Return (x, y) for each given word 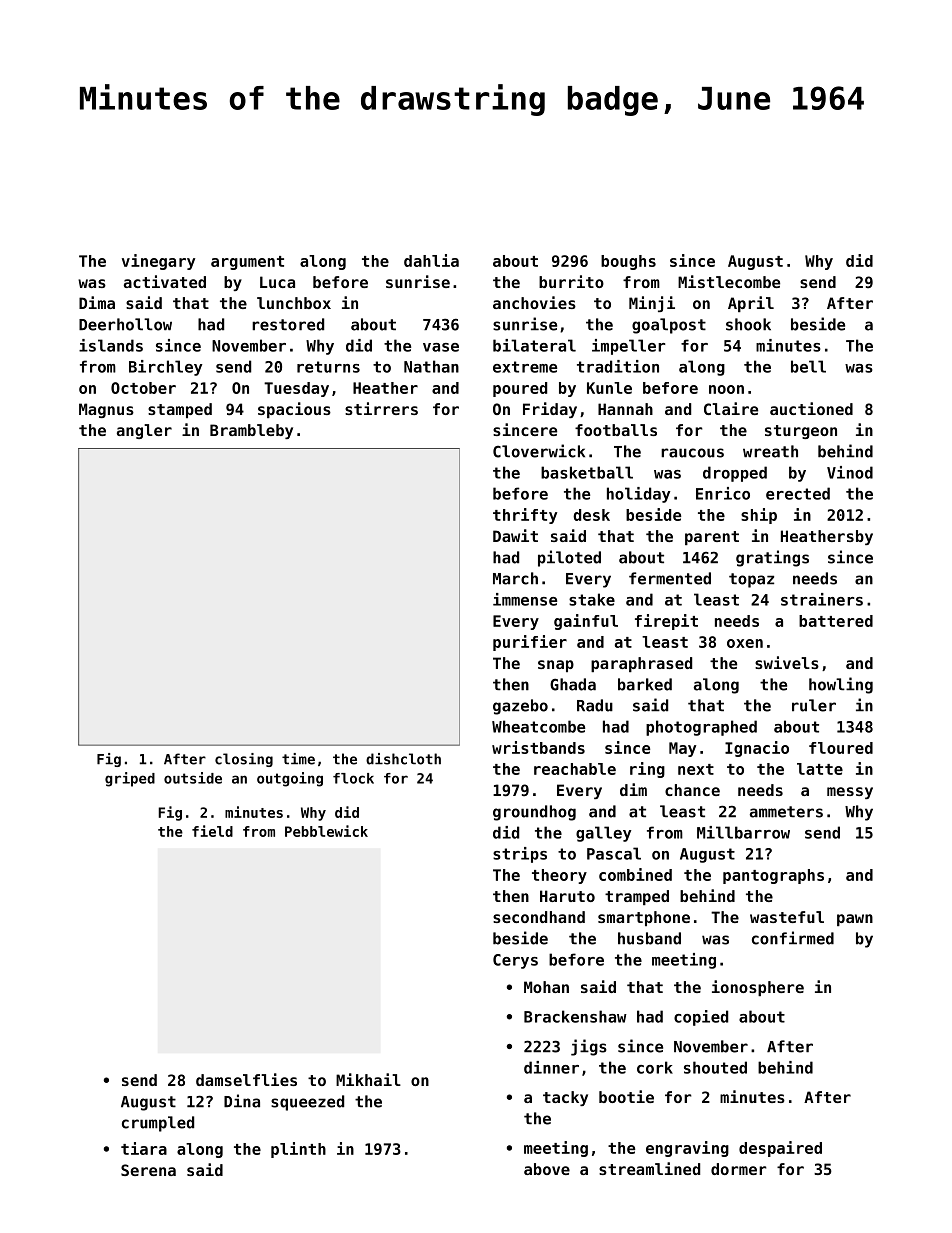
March (515, 578)
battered (836, 621)
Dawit (515, 535)
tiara (144, 1148)
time (298, 759)
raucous (692, 453)
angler (144, 431)
